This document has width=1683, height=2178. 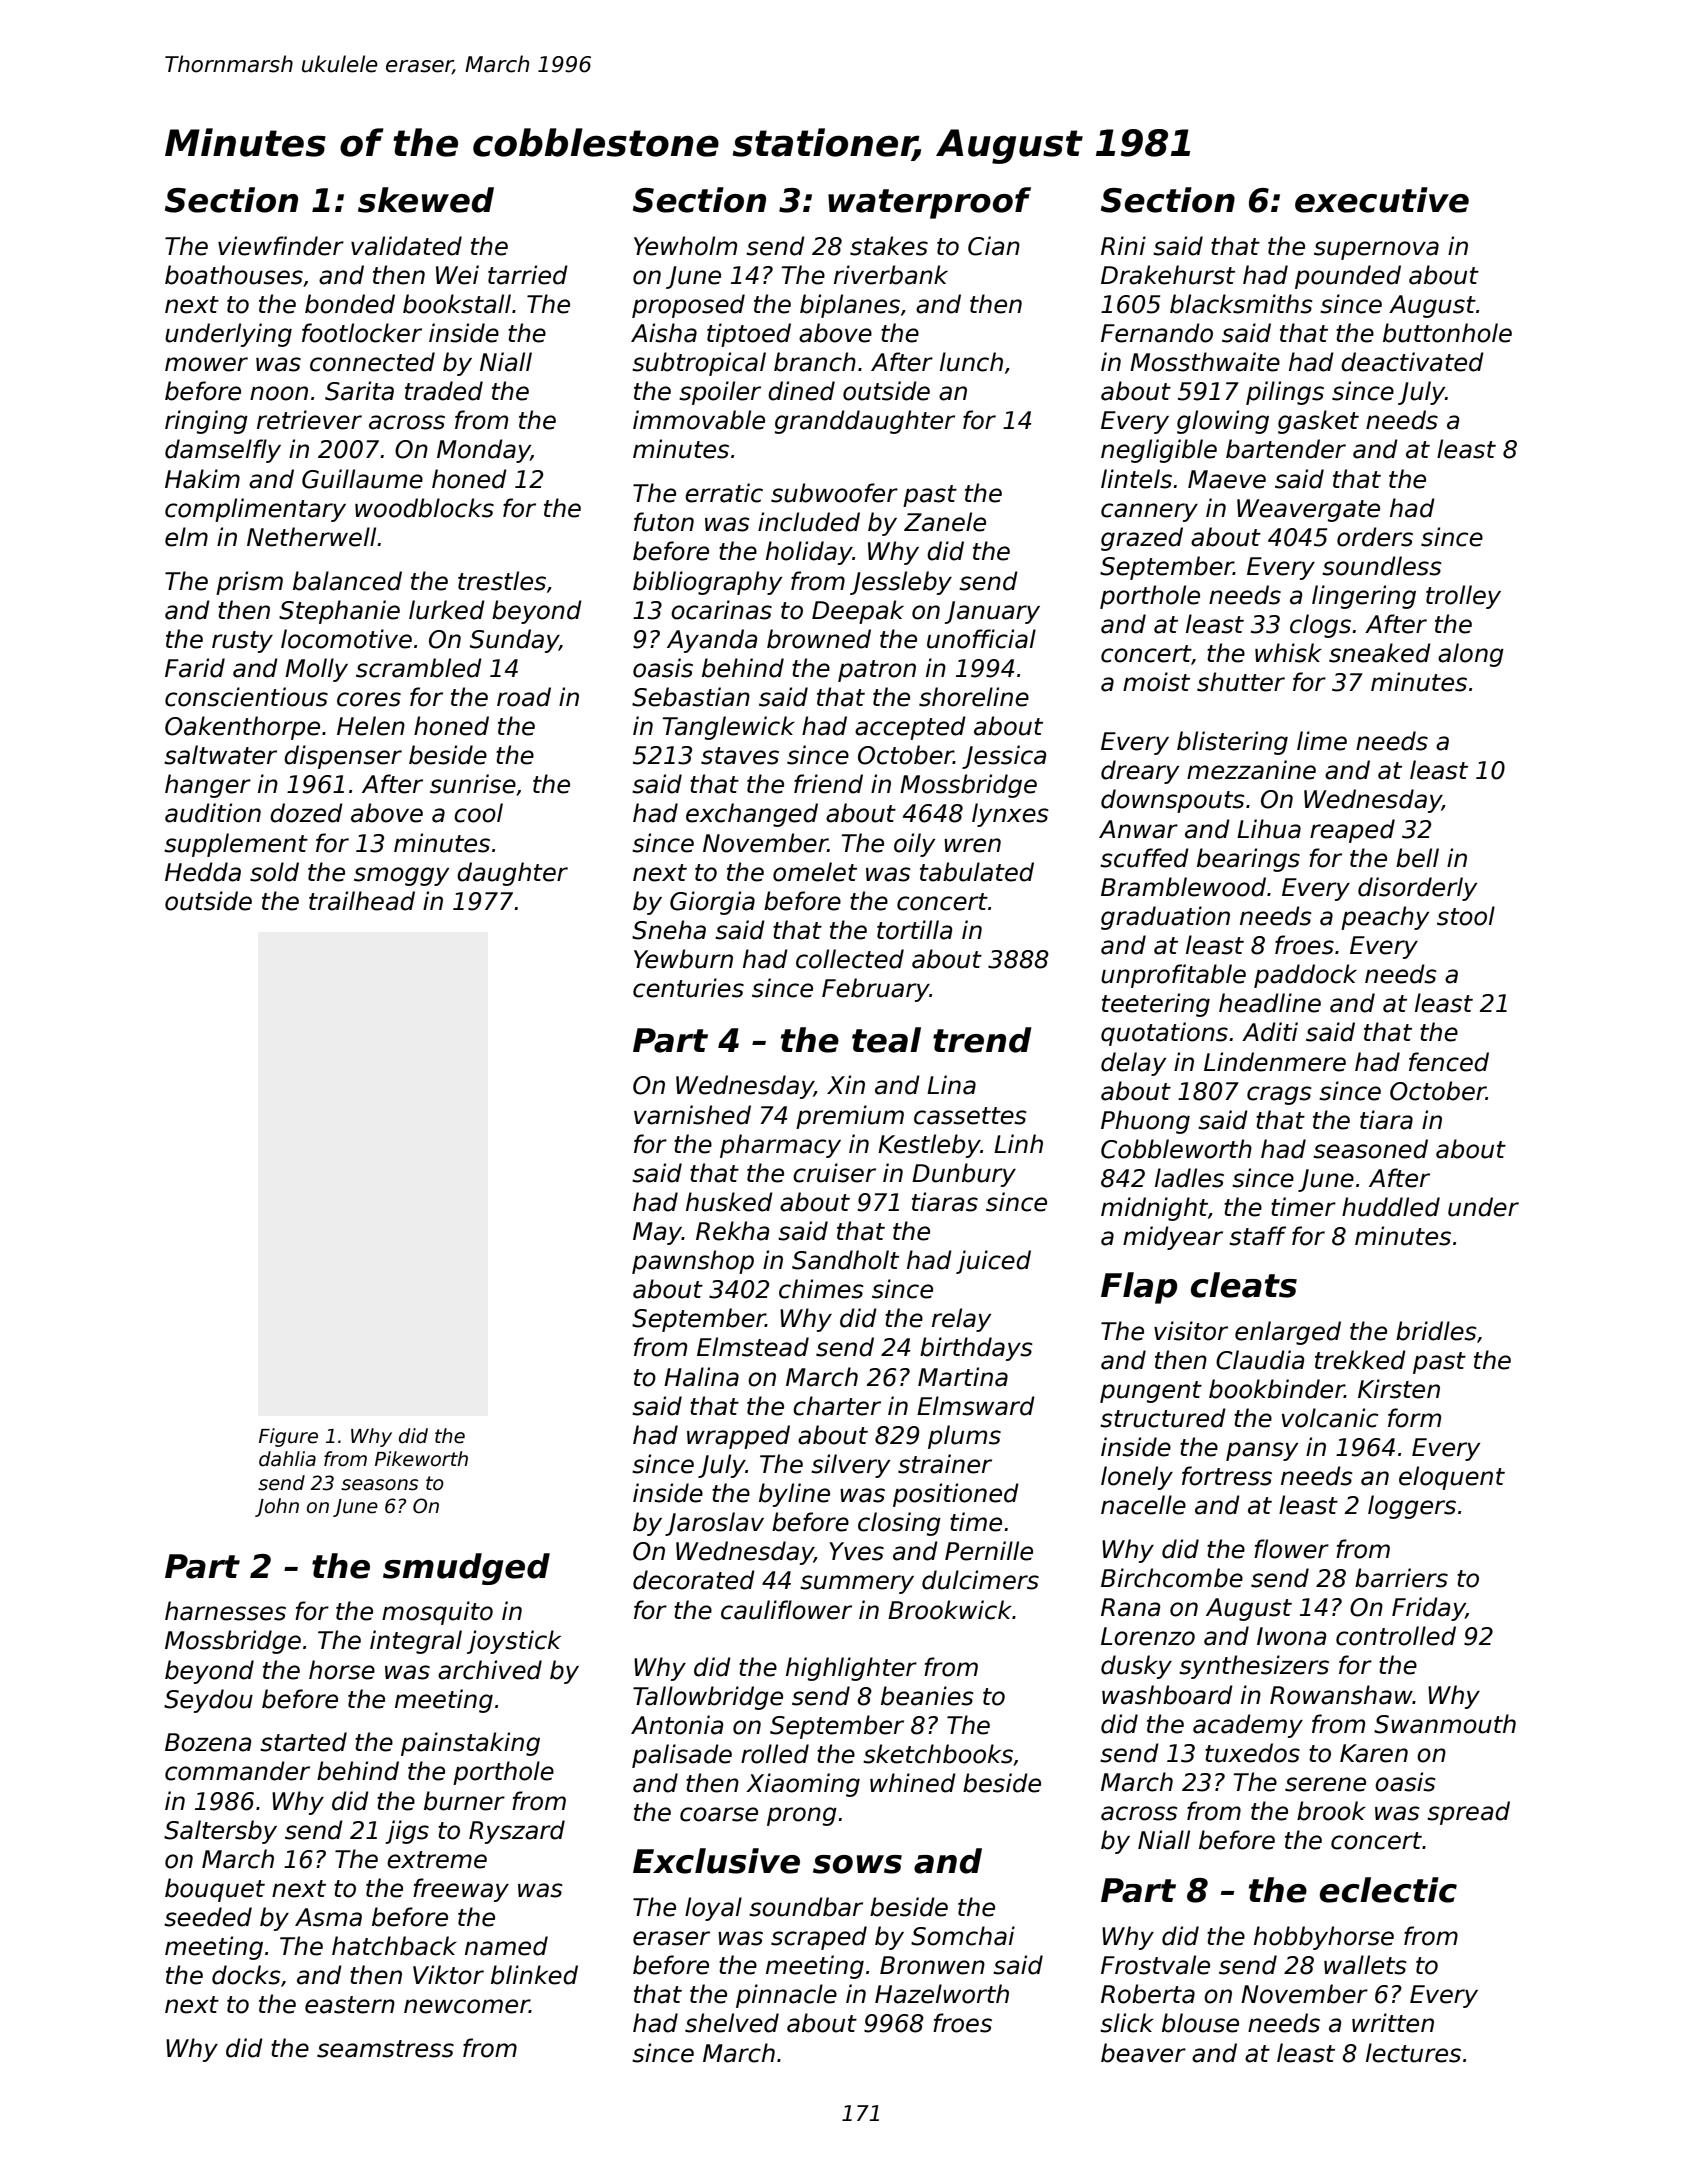 I want to click on executive, so click(x=1382, y=200).
